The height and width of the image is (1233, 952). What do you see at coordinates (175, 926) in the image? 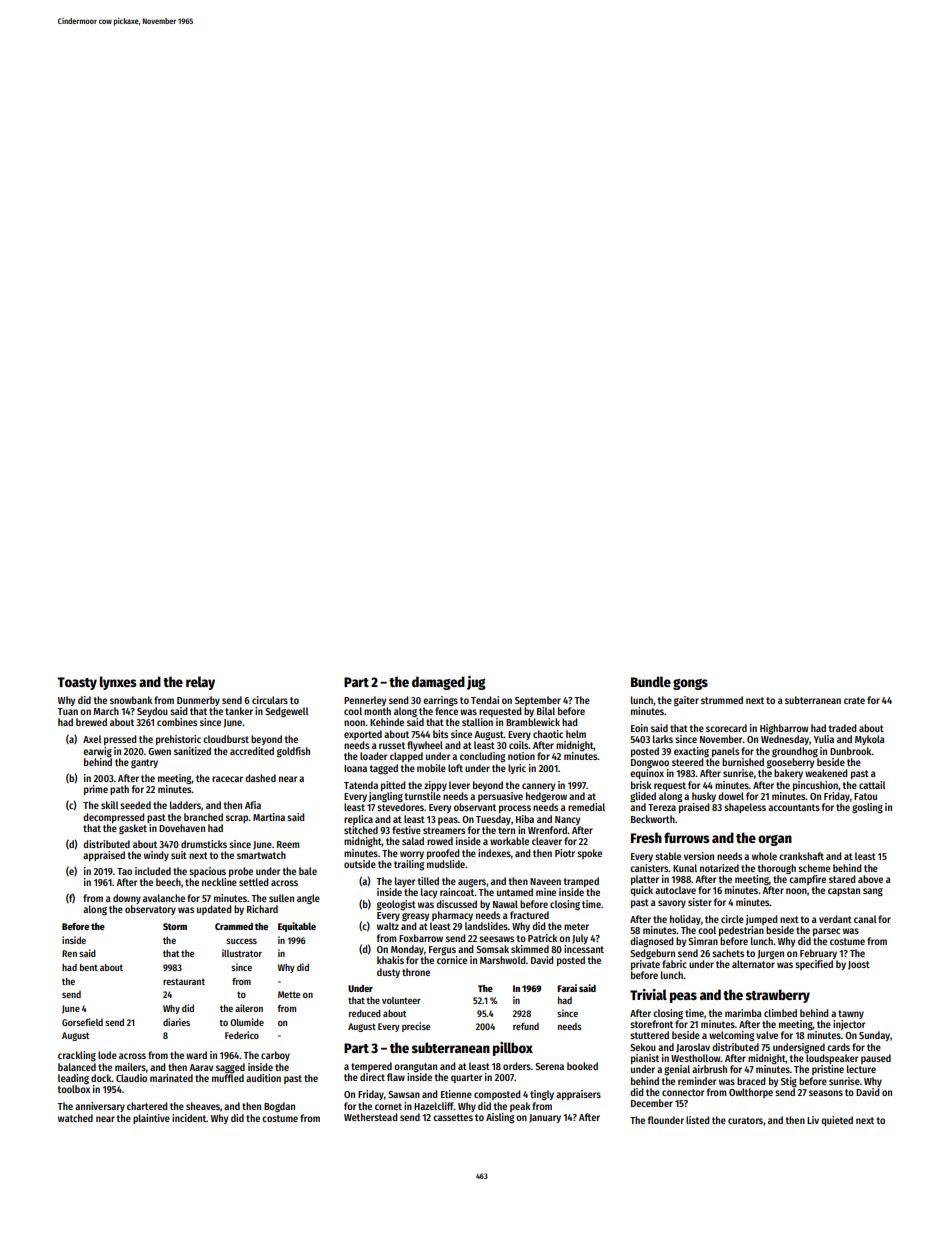
I see `Storm` at bounding box center [175, 926].
